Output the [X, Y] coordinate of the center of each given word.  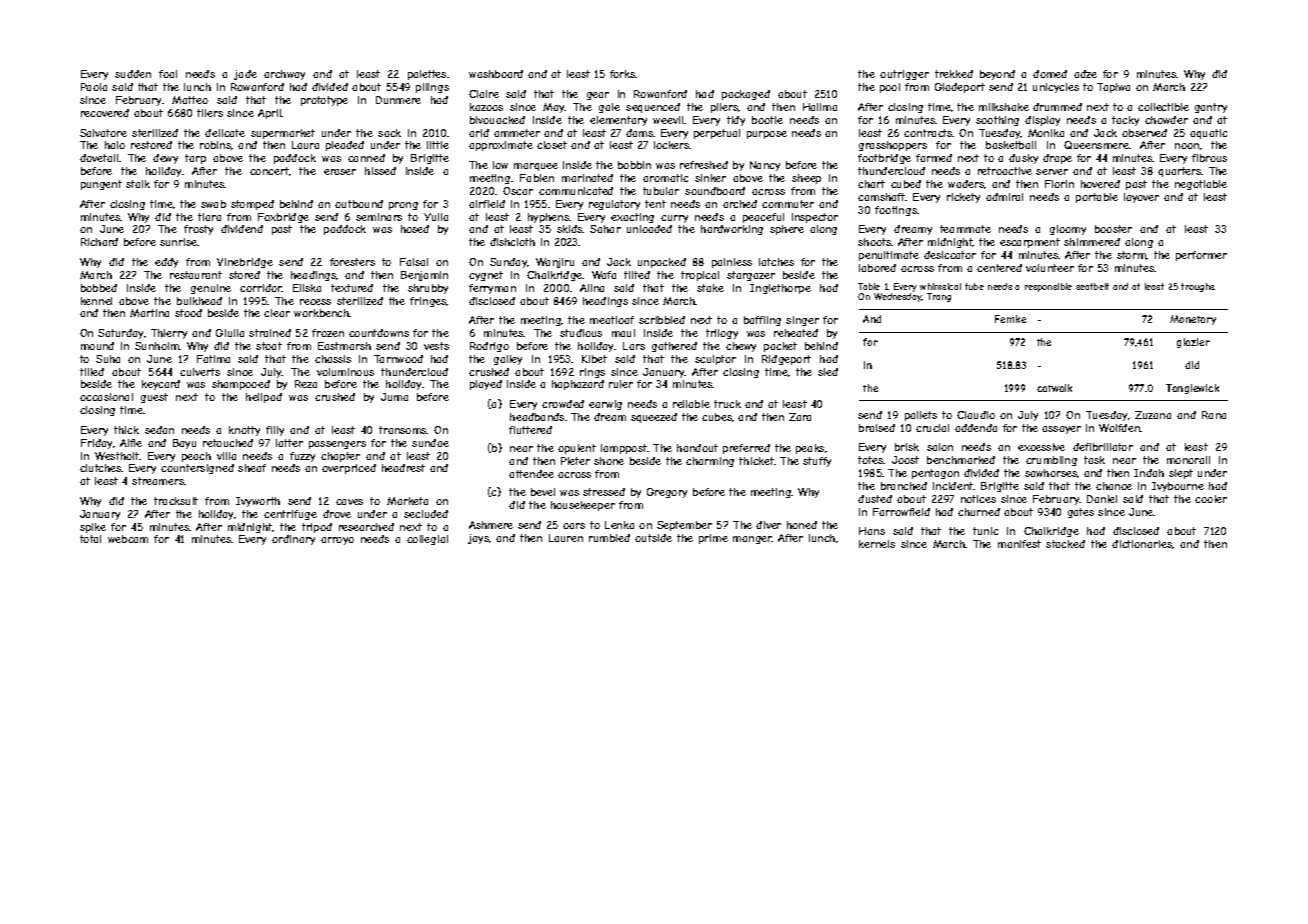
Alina [592, 288]
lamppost [624, 449]
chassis [333, 359]
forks [623, 74]
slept [1181, 474]
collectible [1163, 107]
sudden [133, 74]
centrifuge [290, 515]
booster [1113, 229]
